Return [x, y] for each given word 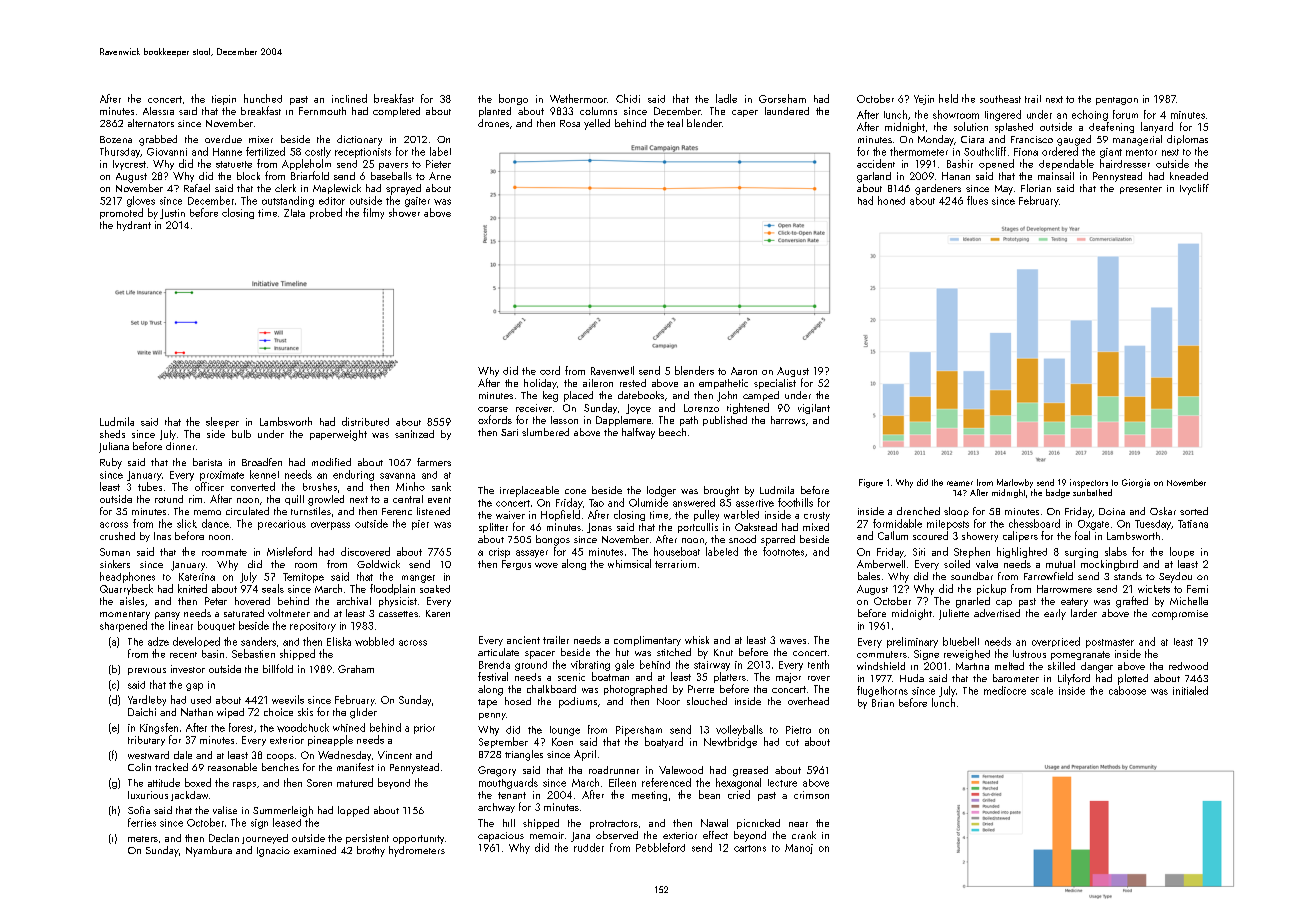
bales [869, 576]
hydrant [134, 226]
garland [874, 177]
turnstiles [311, 511]
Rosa [570, 123]
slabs [1116, 551]
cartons [750, 848]
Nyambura [209, 851]
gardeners [938, 189]
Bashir [960, 163]
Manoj [799, 849]
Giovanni [167, 152]
